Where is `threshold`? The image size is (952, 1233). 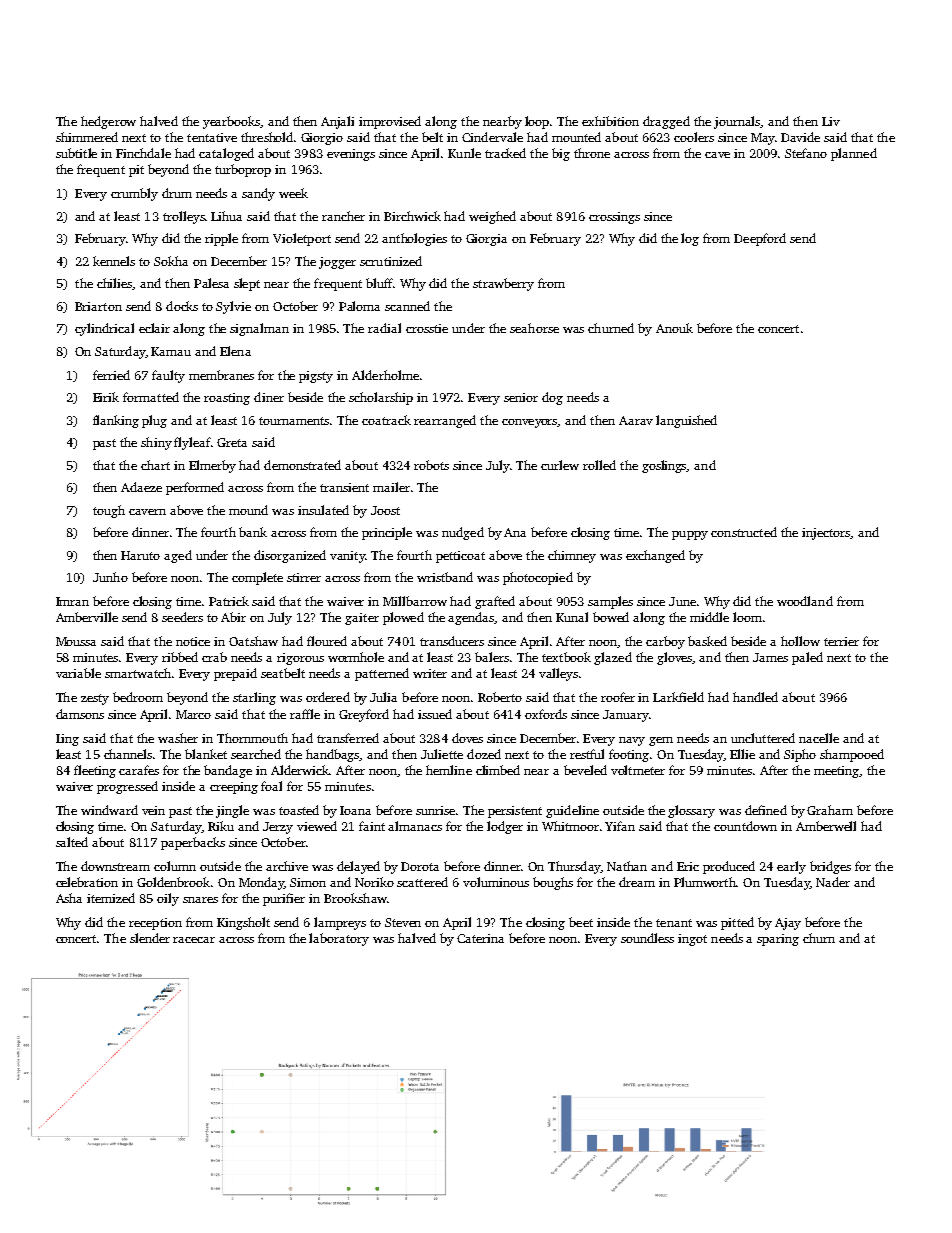
threshold is located at coordinates (267, 137).
